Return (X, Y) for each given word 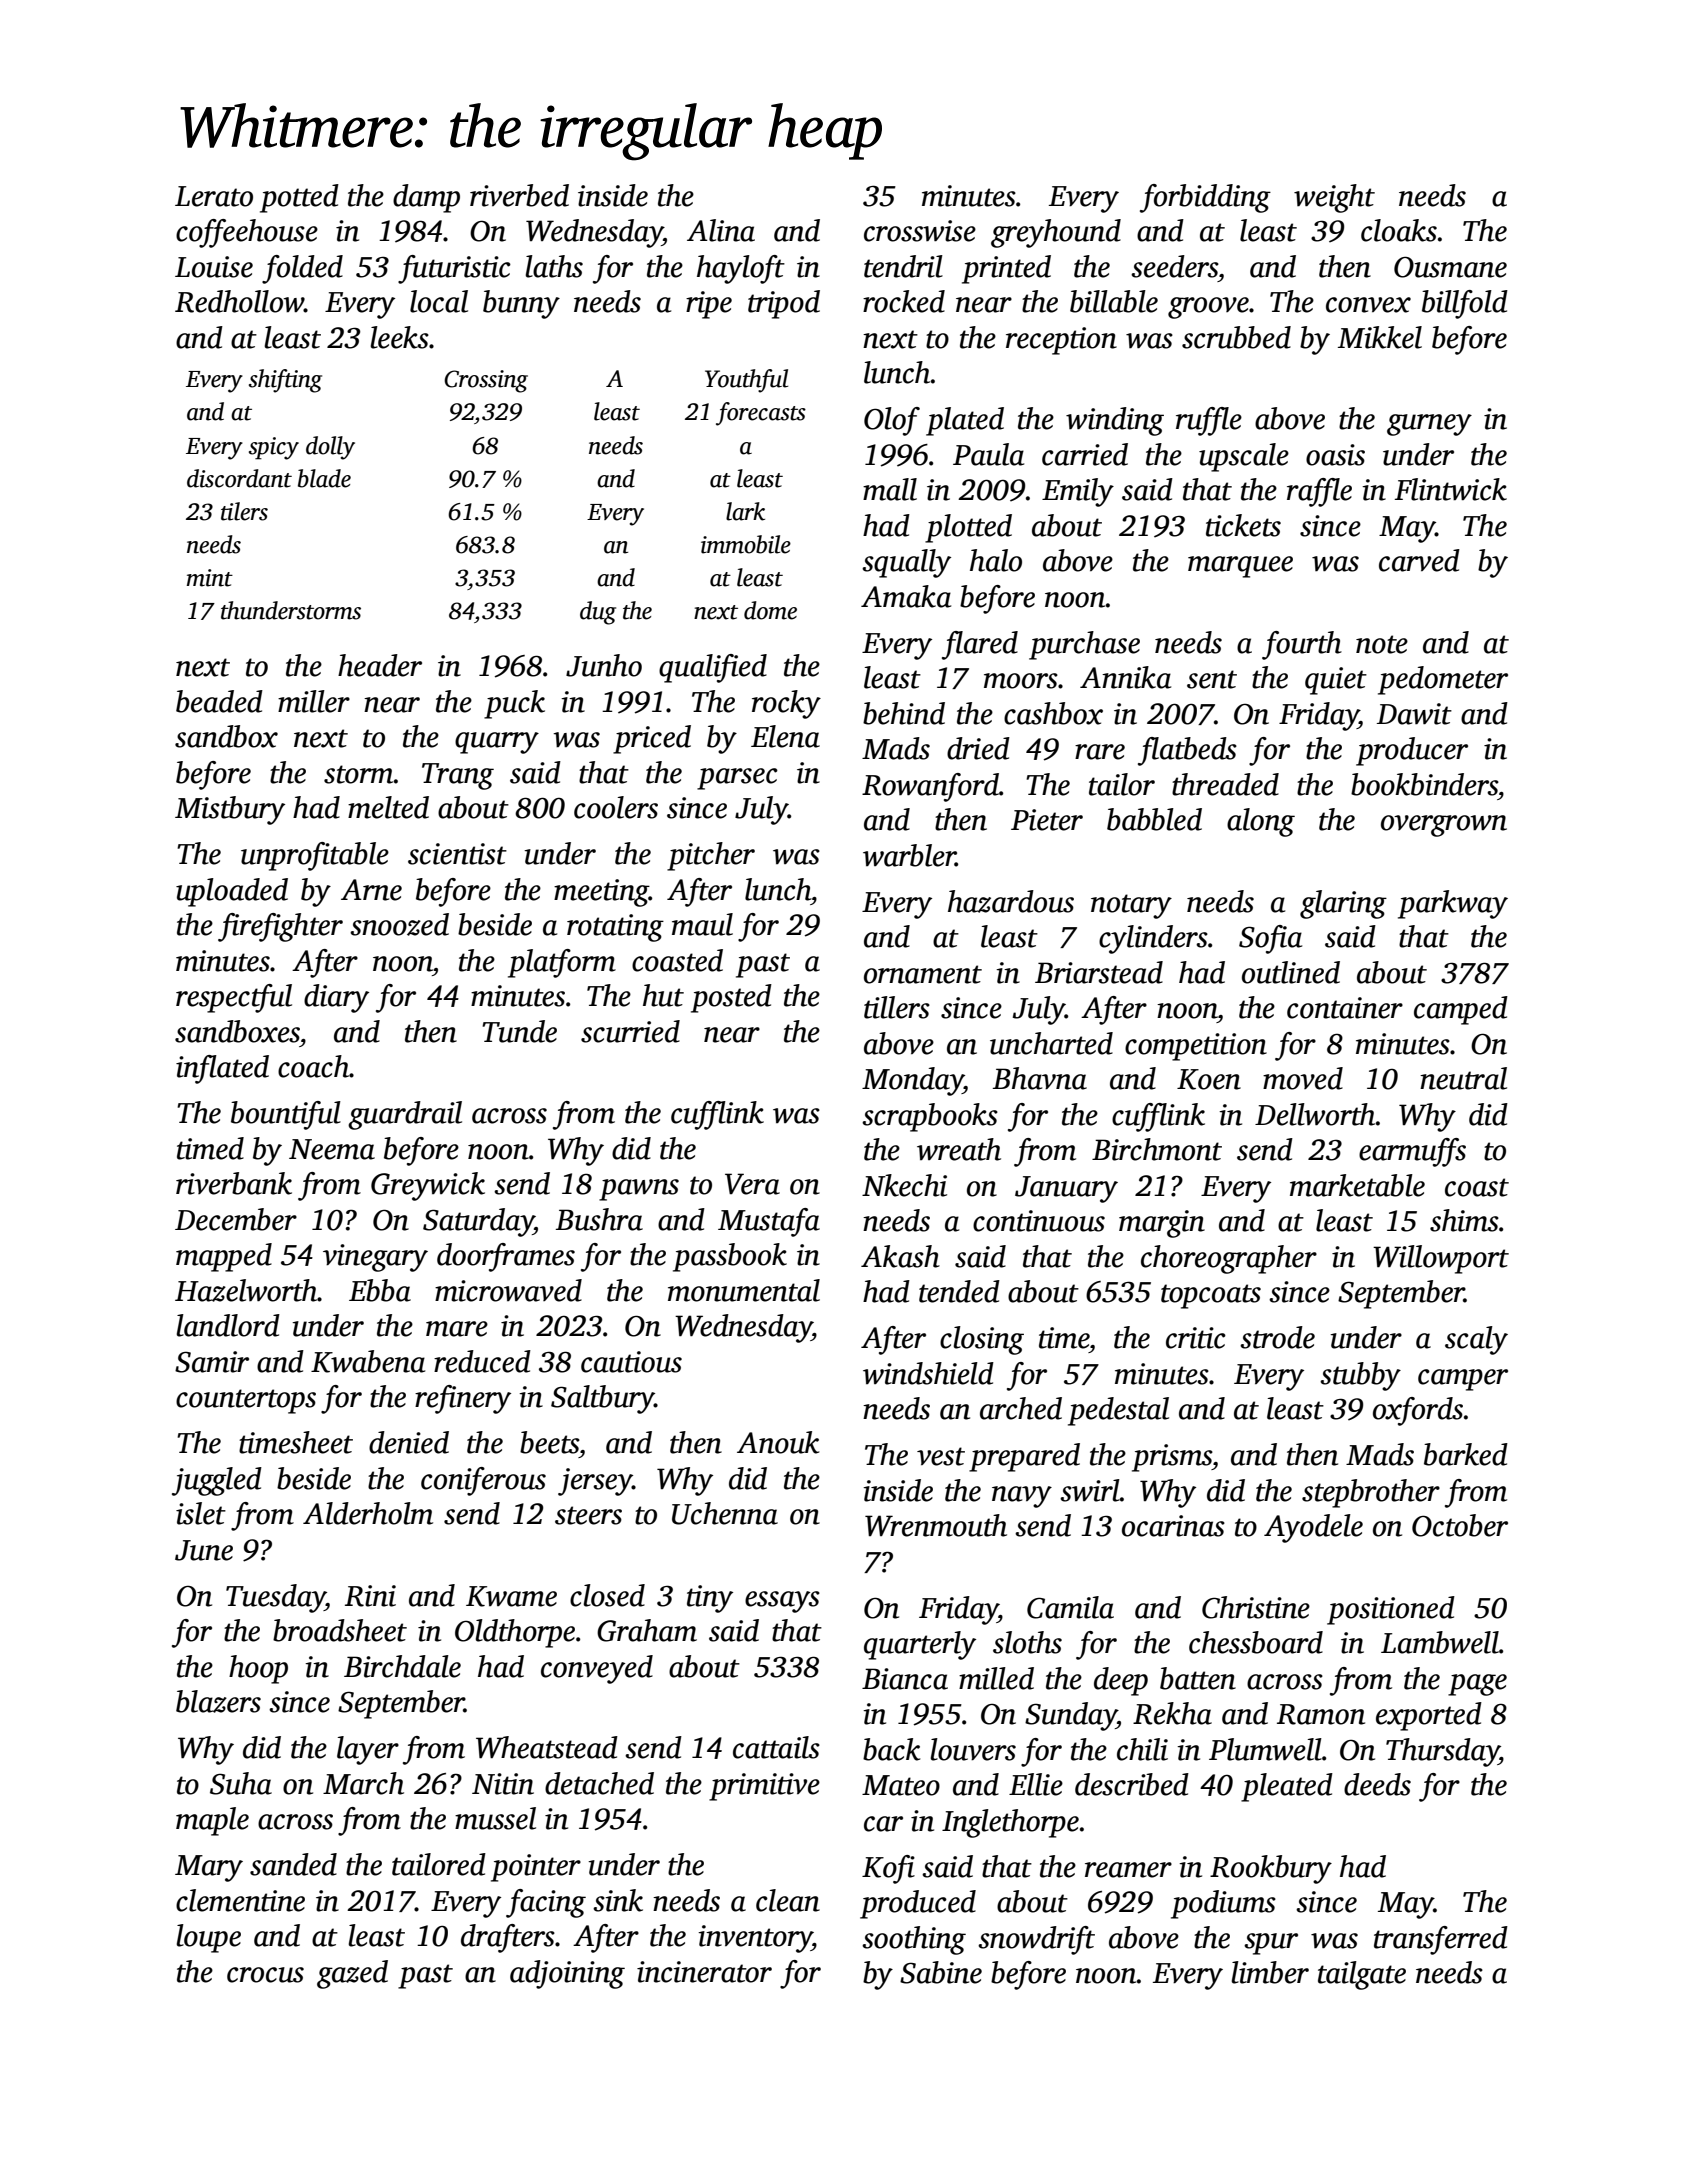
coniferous (483, 1481)
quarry (497, 743)
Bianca (905, 1679)
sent (1212, 679)
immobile (746, 544)
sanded (293, 1864)
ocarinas (1173, 1526)
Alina (721, 230)
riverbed (519, 195)
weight (1334, 198)
